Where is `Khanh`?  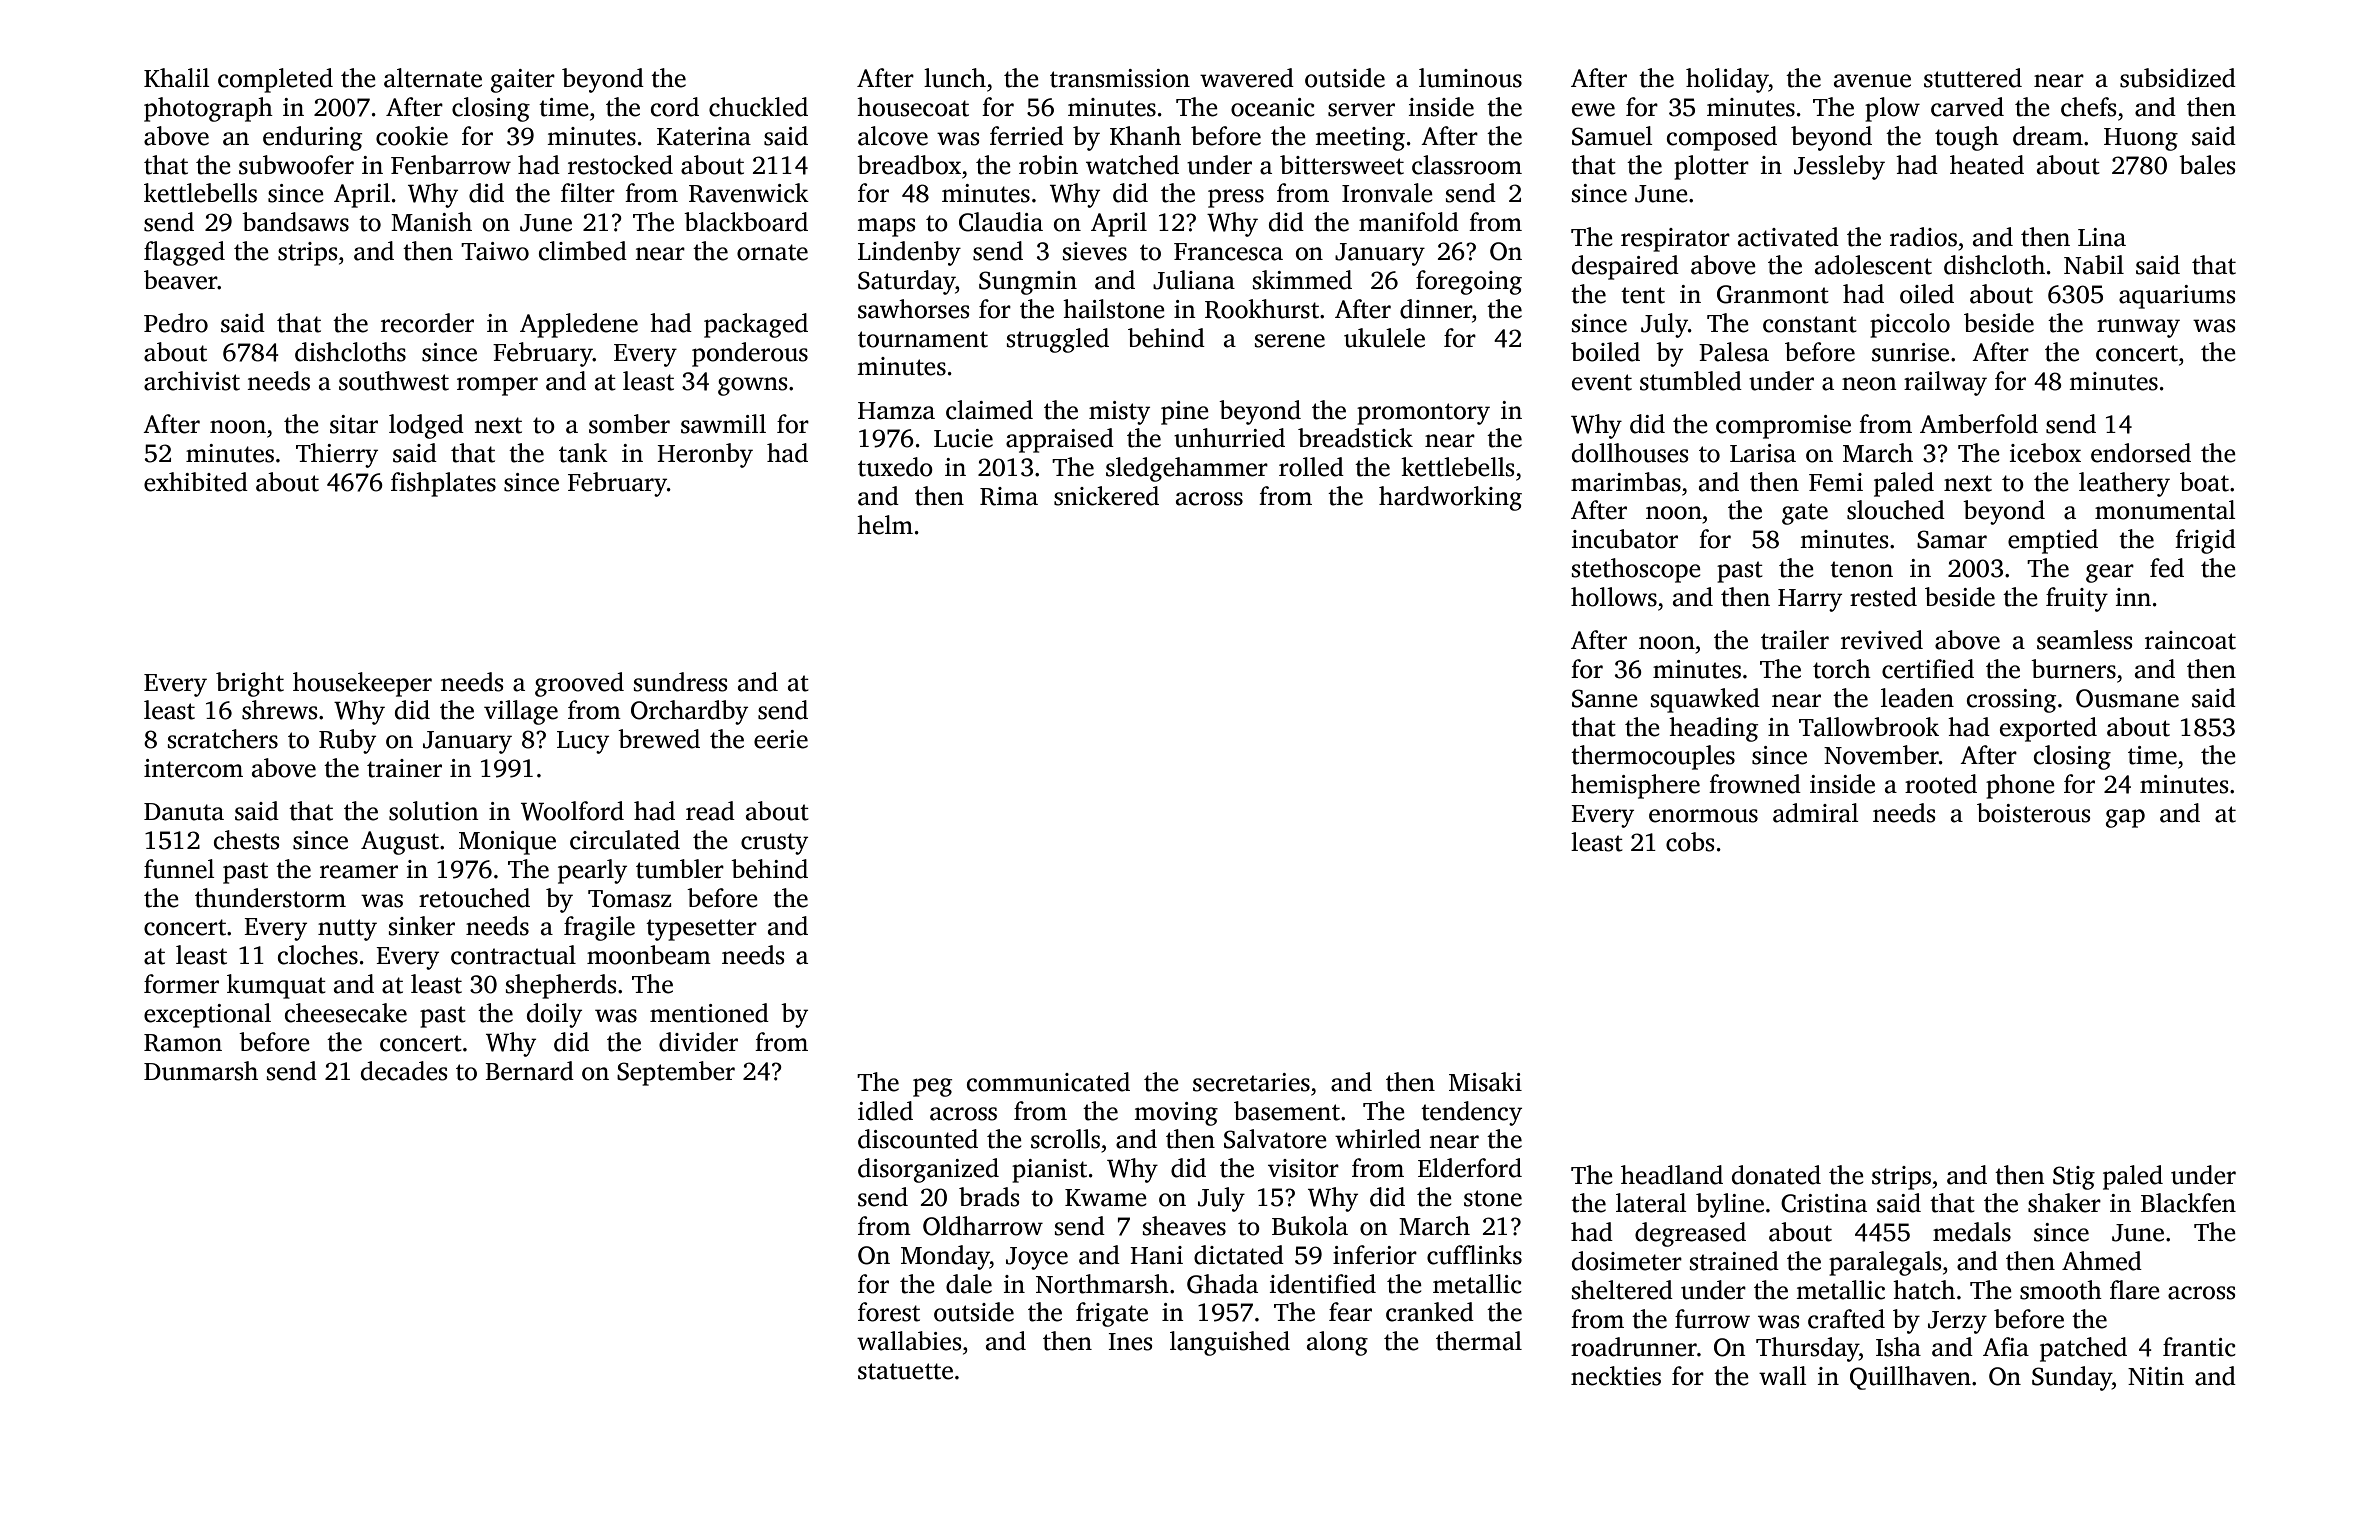
Khanh is located at coordinates (1145, 136).
